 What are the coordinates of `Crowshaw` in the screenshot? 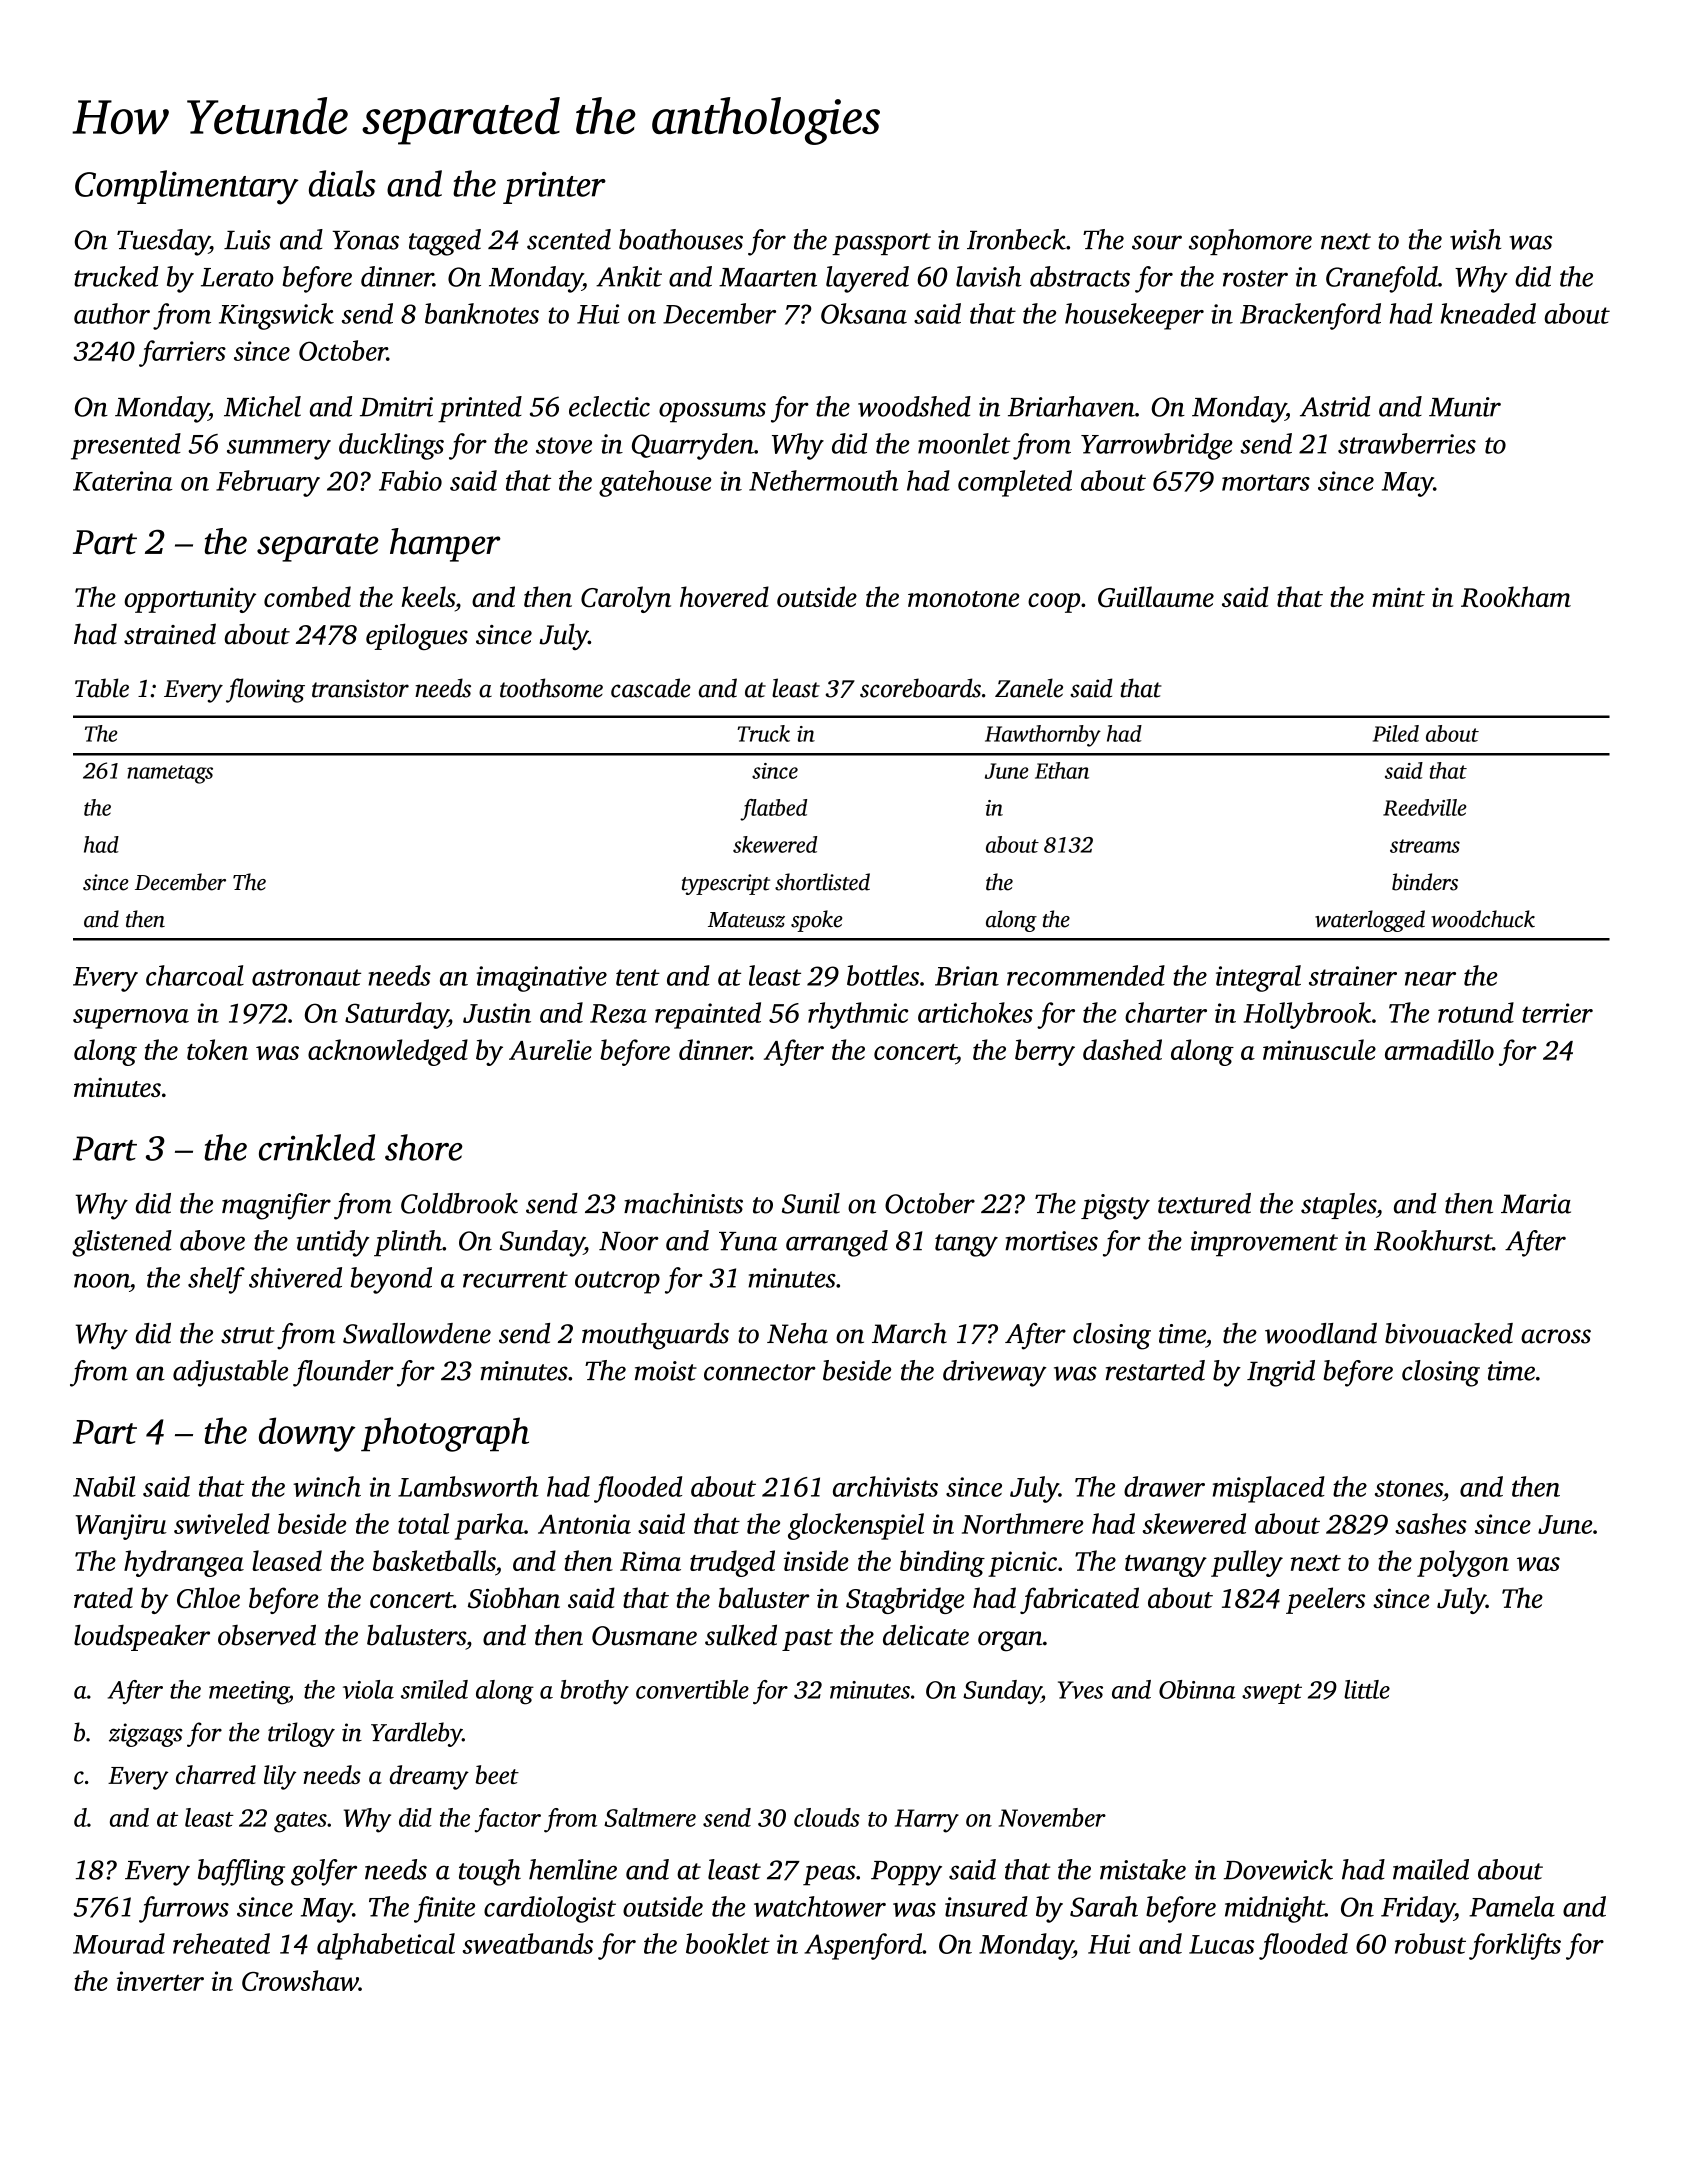 It's located at (300, 1980).
